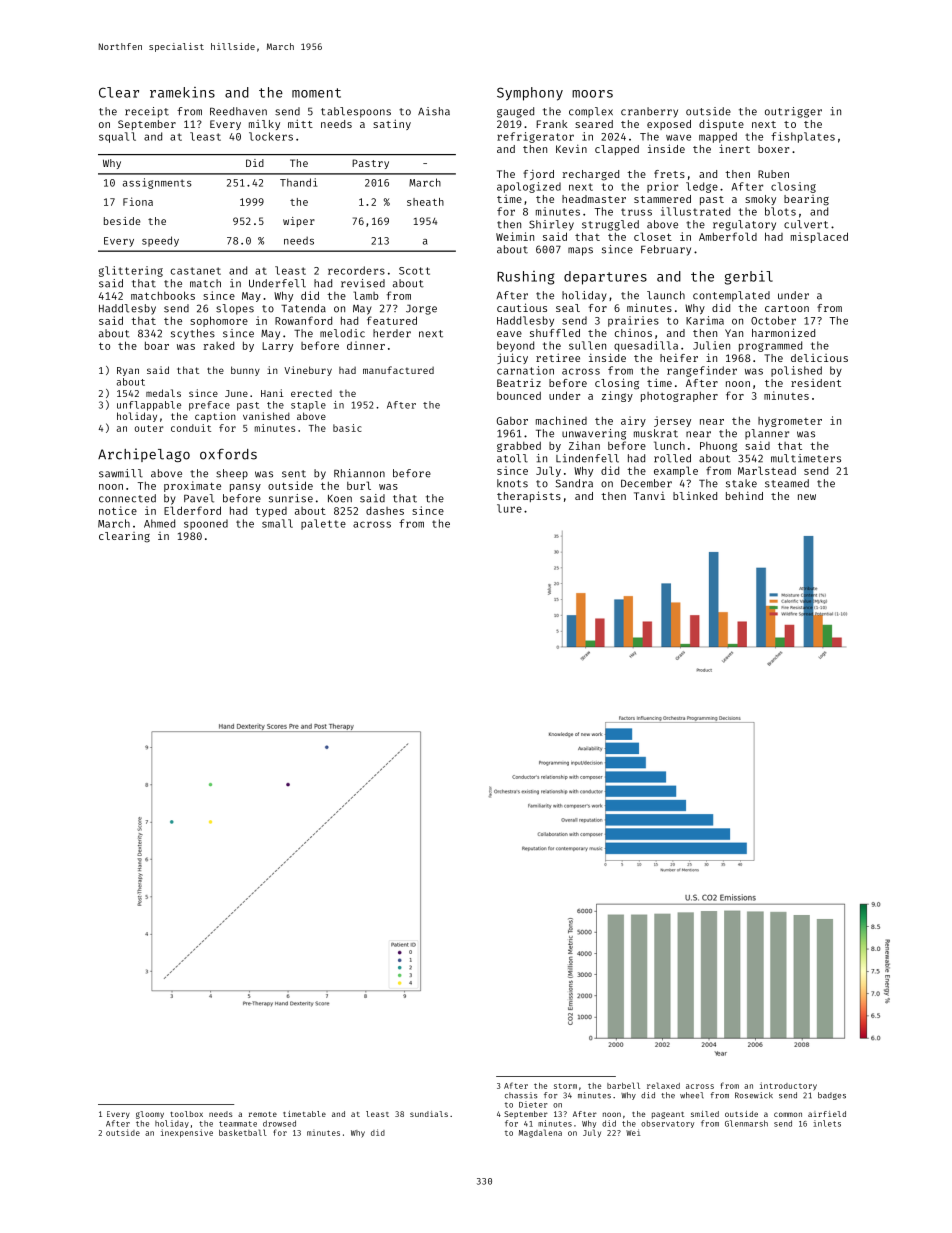  Describe the element at coordinates (744, 495) in the page. I see `behind` at that location.
